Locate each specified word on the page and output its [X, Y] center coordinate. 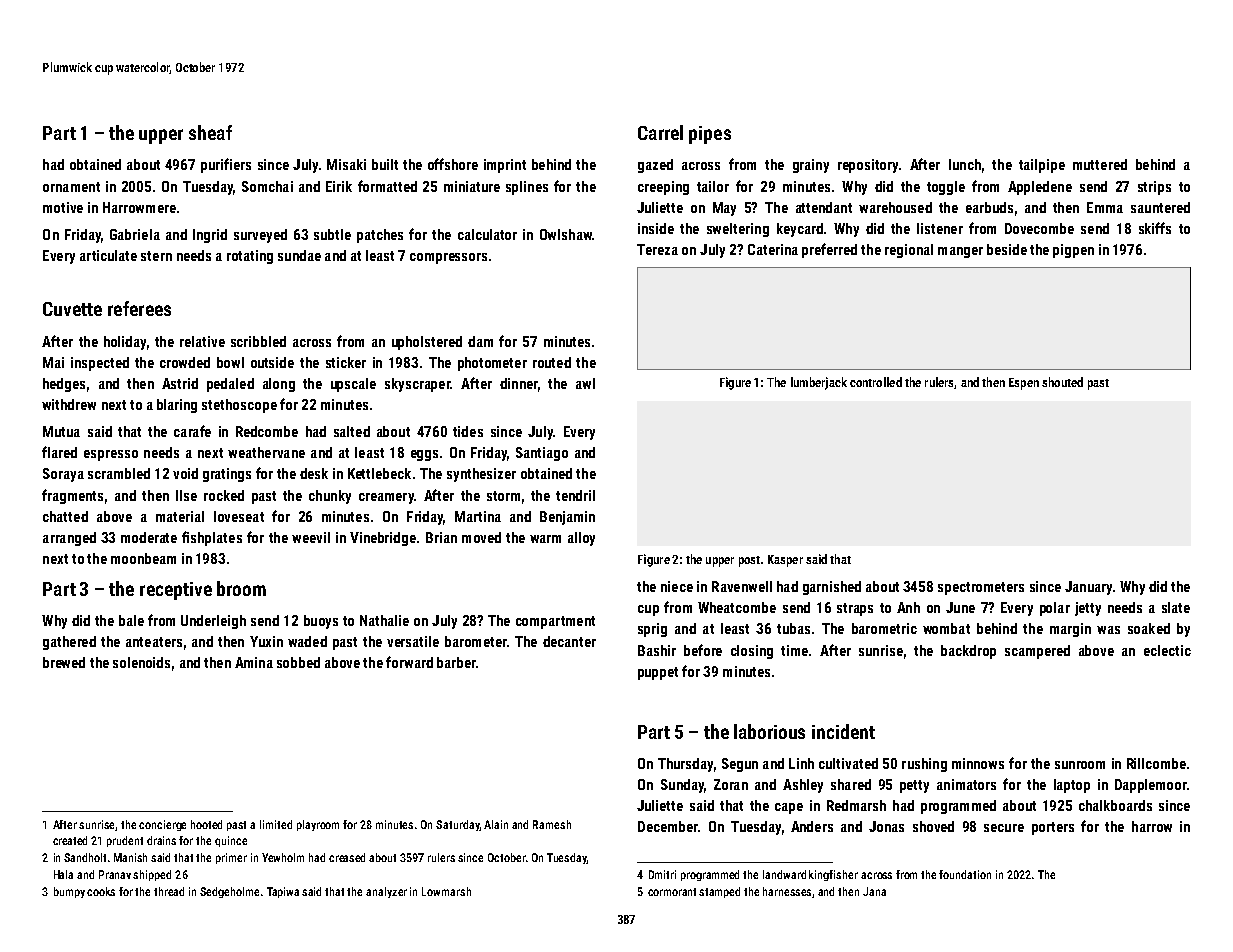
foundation [965, 874]
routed [552, 362]
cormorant [672, 892]
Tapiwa [283, 892]
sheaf [210, 132]
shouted [1062, 382]
